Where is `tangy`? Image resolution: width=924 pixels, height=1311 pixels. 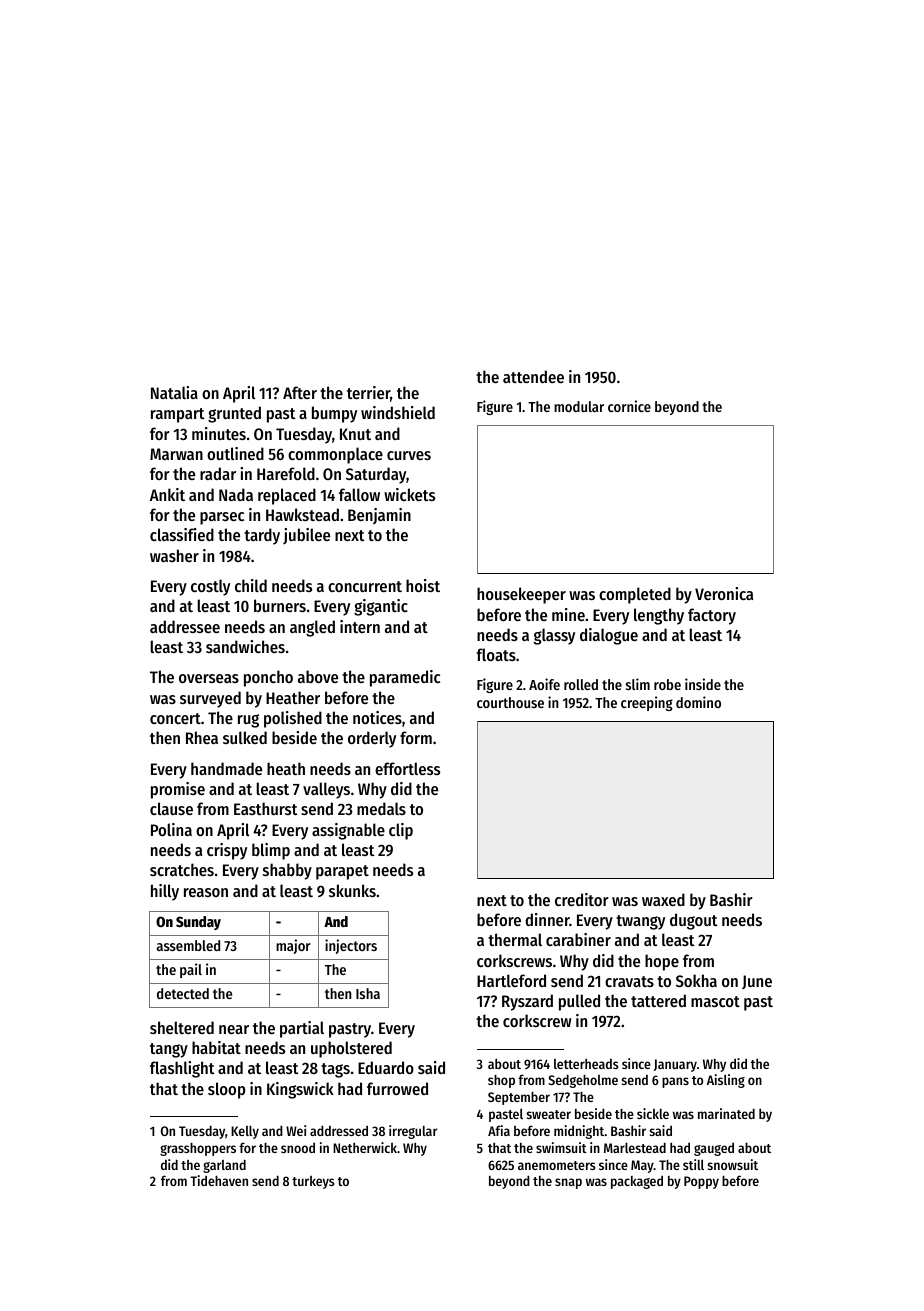 tangy is located at coordinates (169, 1050).
